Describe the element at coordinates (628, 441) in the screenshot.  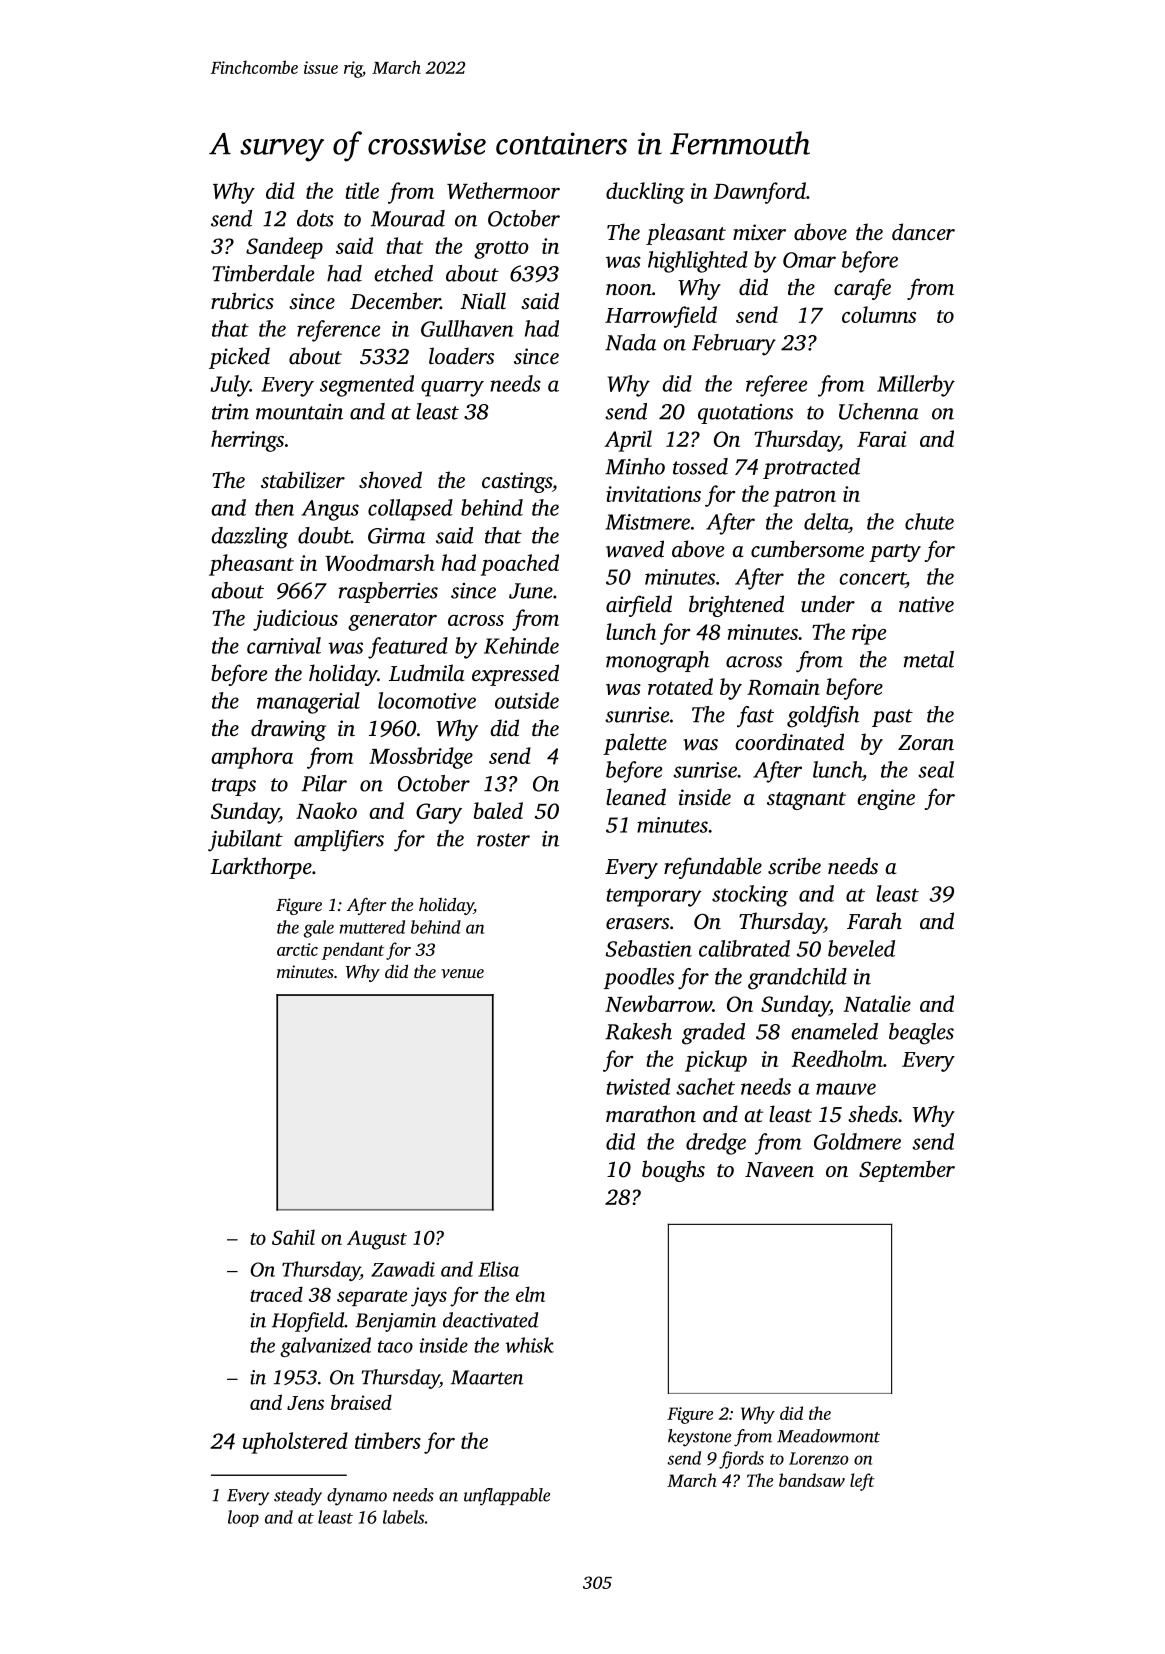
I see `April` at that location.
